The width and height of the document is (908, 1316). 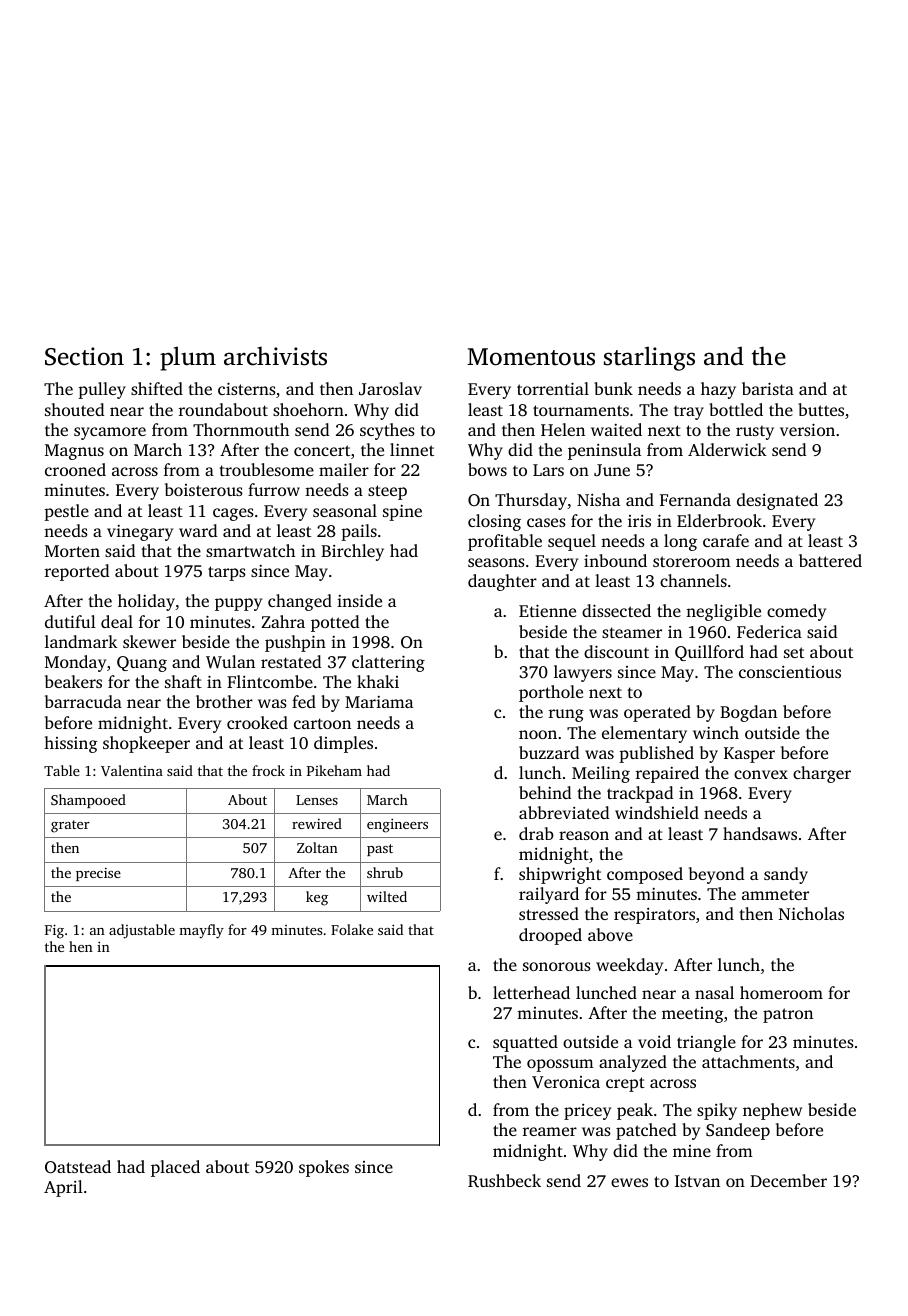 I want to click on placed, so click(x=175, y=1168).
